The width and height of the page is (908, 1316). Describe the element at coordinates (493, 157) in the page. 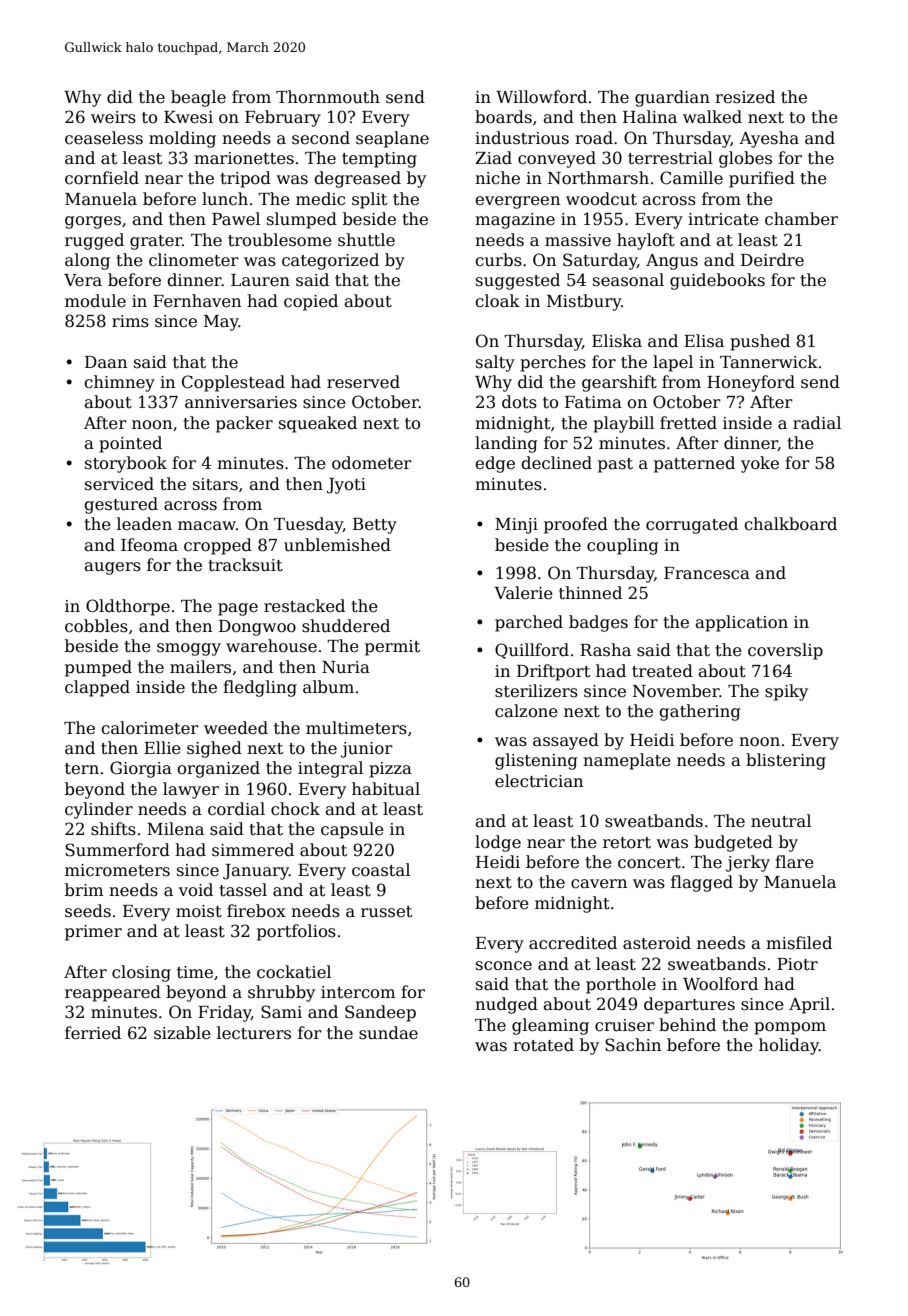

I see `Ziad` at that location.
